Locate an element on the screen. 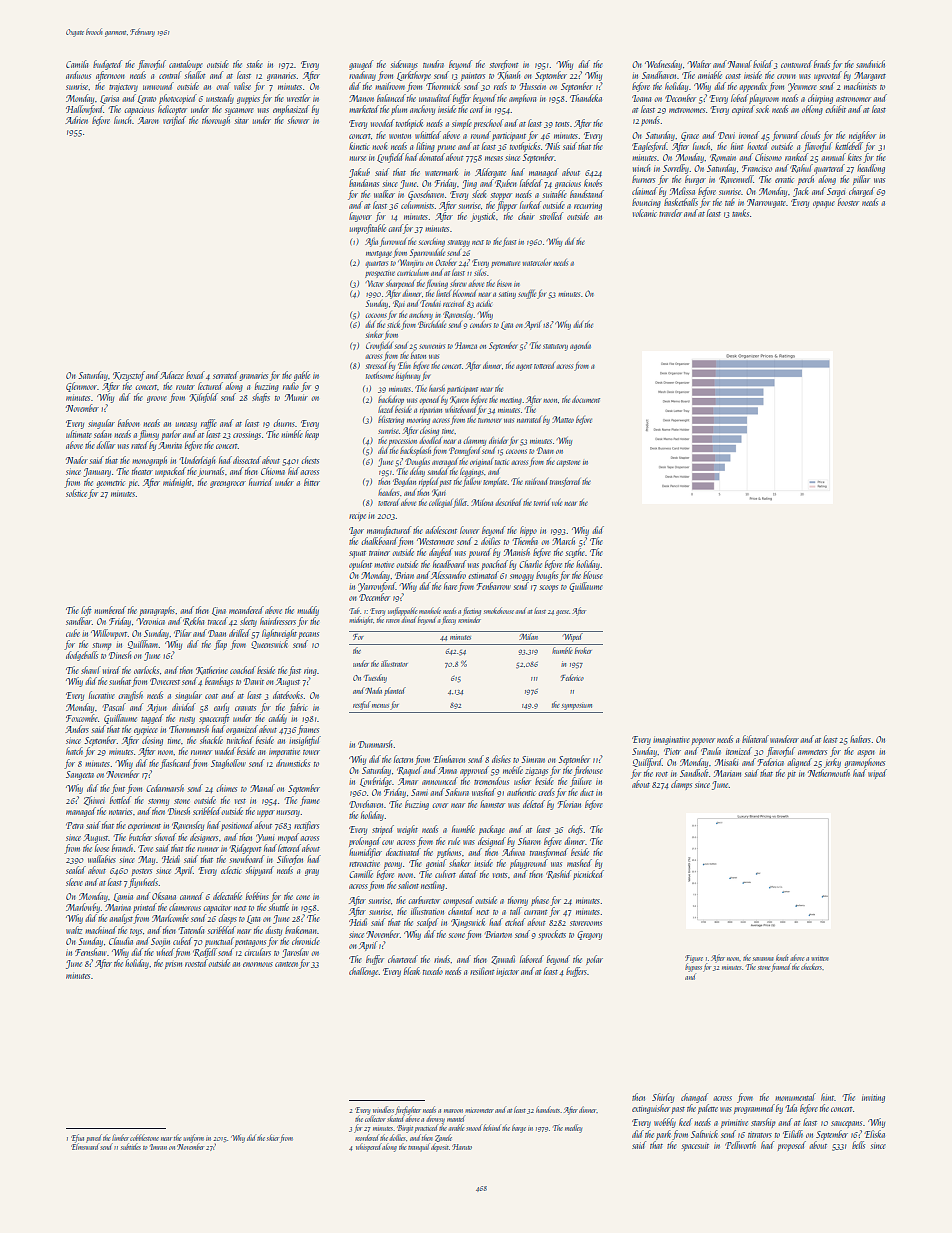 The width and height of the screenshot is (952, 1233). chimes is located at coordinates (226, 788).
